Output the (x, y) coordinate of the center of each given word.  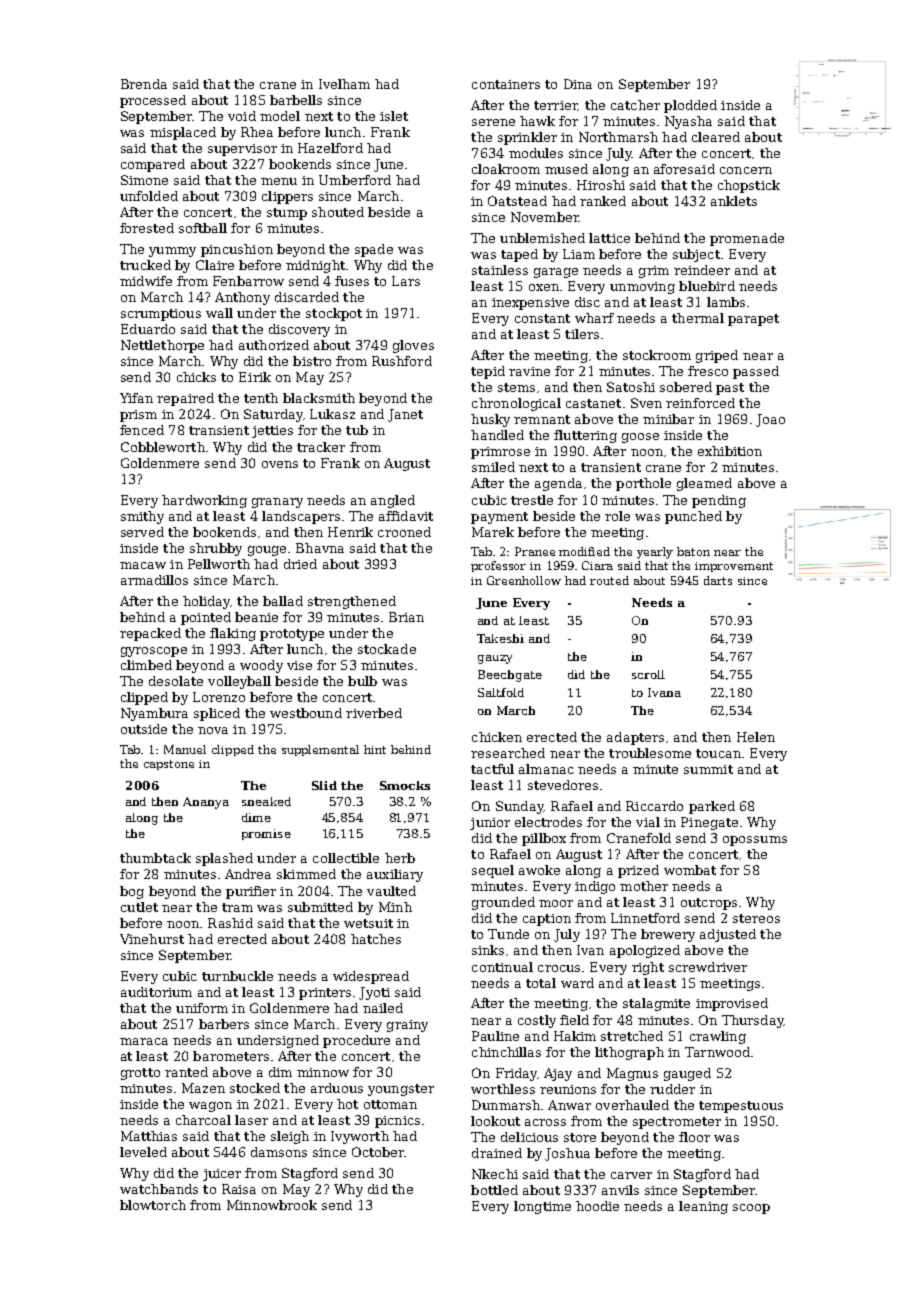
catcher (635, 105)
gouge (267, 551)
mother (644, 886)
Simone (144, 180)
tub (357, 430)
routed (609, 580)
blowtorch (153, 1205)
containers (506, 84)
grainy (407, 1026)
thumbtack (155, 858)
